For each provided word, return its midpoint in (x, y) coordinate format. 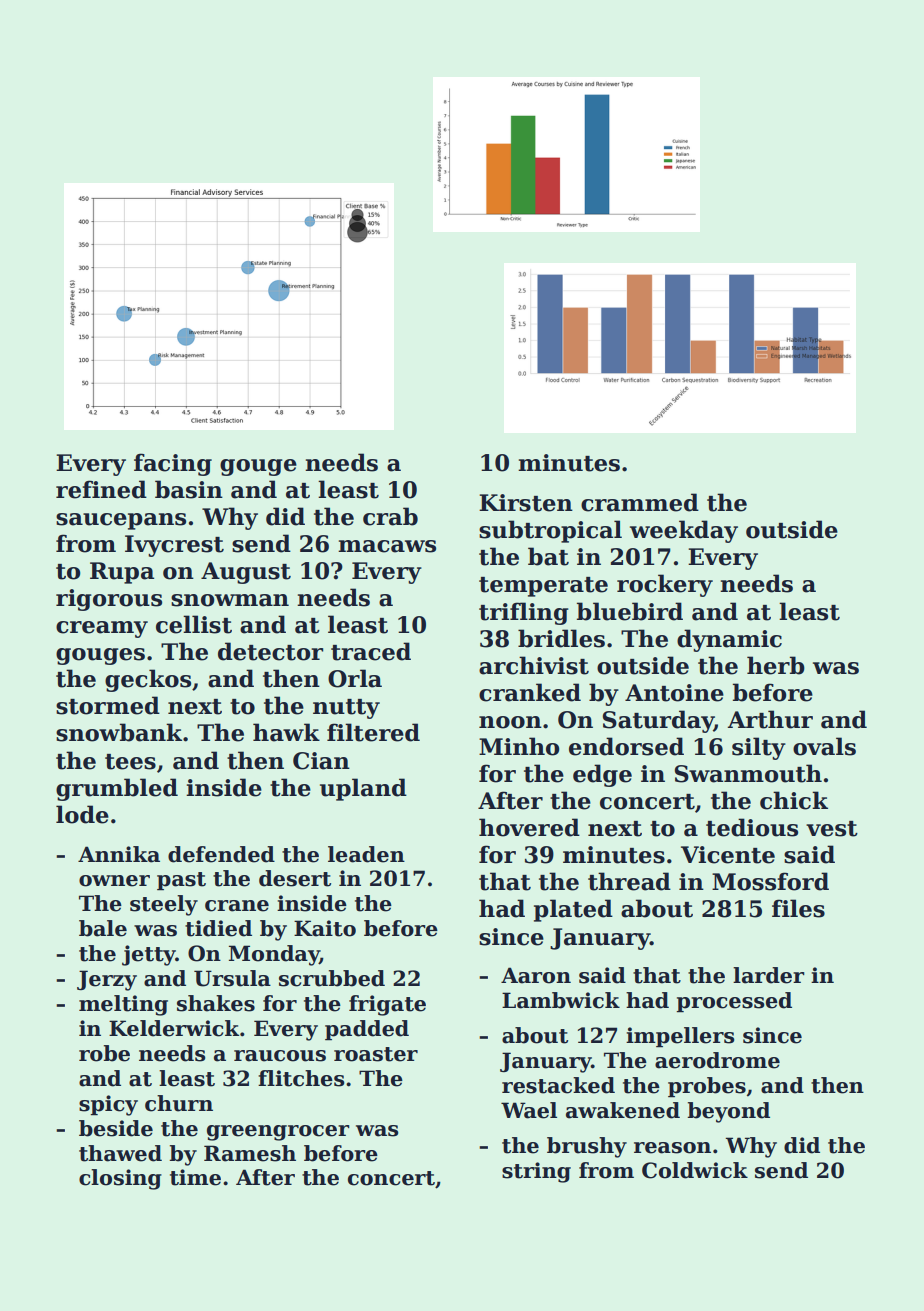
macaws (387, 546)
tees (130, 762)
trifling (524, 613)
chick (794, 800)
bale (103, 928)
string (536, 1172)
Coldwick (695, 1170)
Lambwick (561, 1000)
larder (769, 975)
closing (120, 1179)
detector (270, 651)
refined (101, 489)
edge (602, 775)
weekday (684, 531)
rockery (665, 585)
